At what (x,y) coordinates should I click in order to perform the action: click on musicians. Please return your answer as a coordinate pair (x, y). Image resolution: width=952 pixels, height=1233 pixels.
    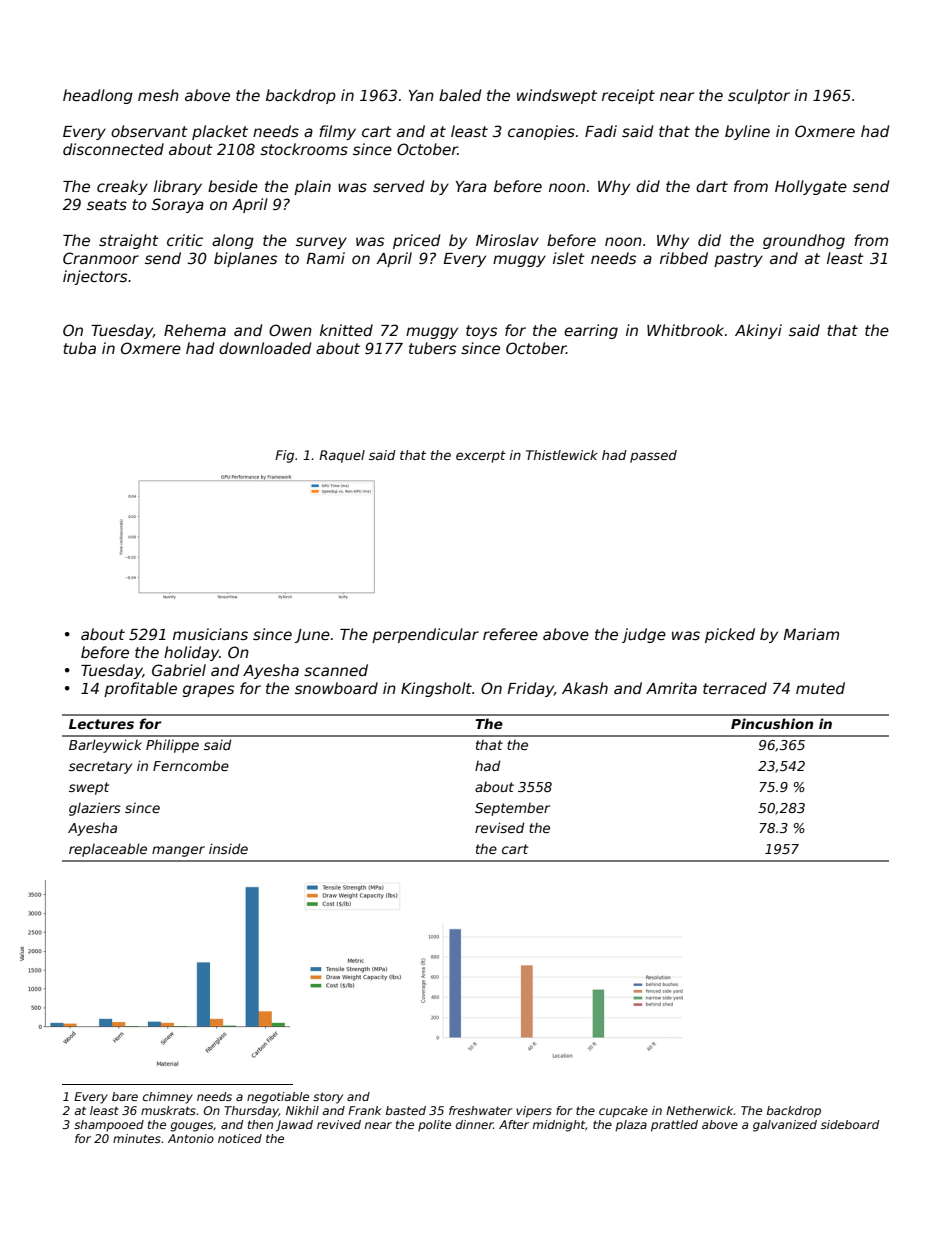
    Looking at the image, I should click on (210, 634).
